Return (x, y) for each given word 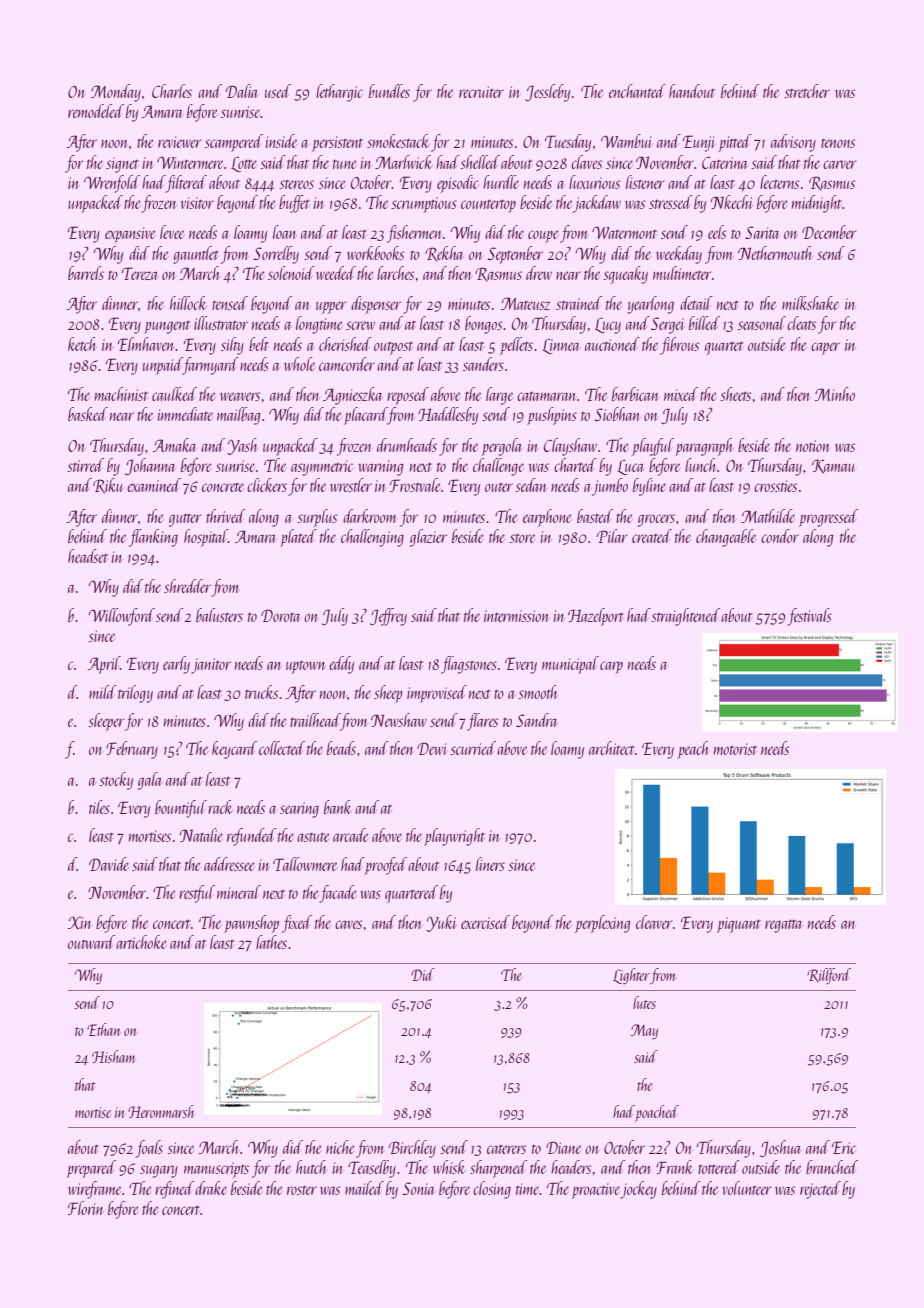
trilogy (135, 694)
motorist (735, 749)
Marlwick (404, 162)
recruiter (481, 92)
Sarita (762, 232)
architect (611, 748)
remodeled (96, 111)
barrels (86, 273)
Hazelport (596, 617)
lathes (271, 942)
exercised (485, 922)
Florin (85, 1208)
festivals (809, 617)
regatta (784, 926)
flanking (153, 538)
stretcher (807, 91)
